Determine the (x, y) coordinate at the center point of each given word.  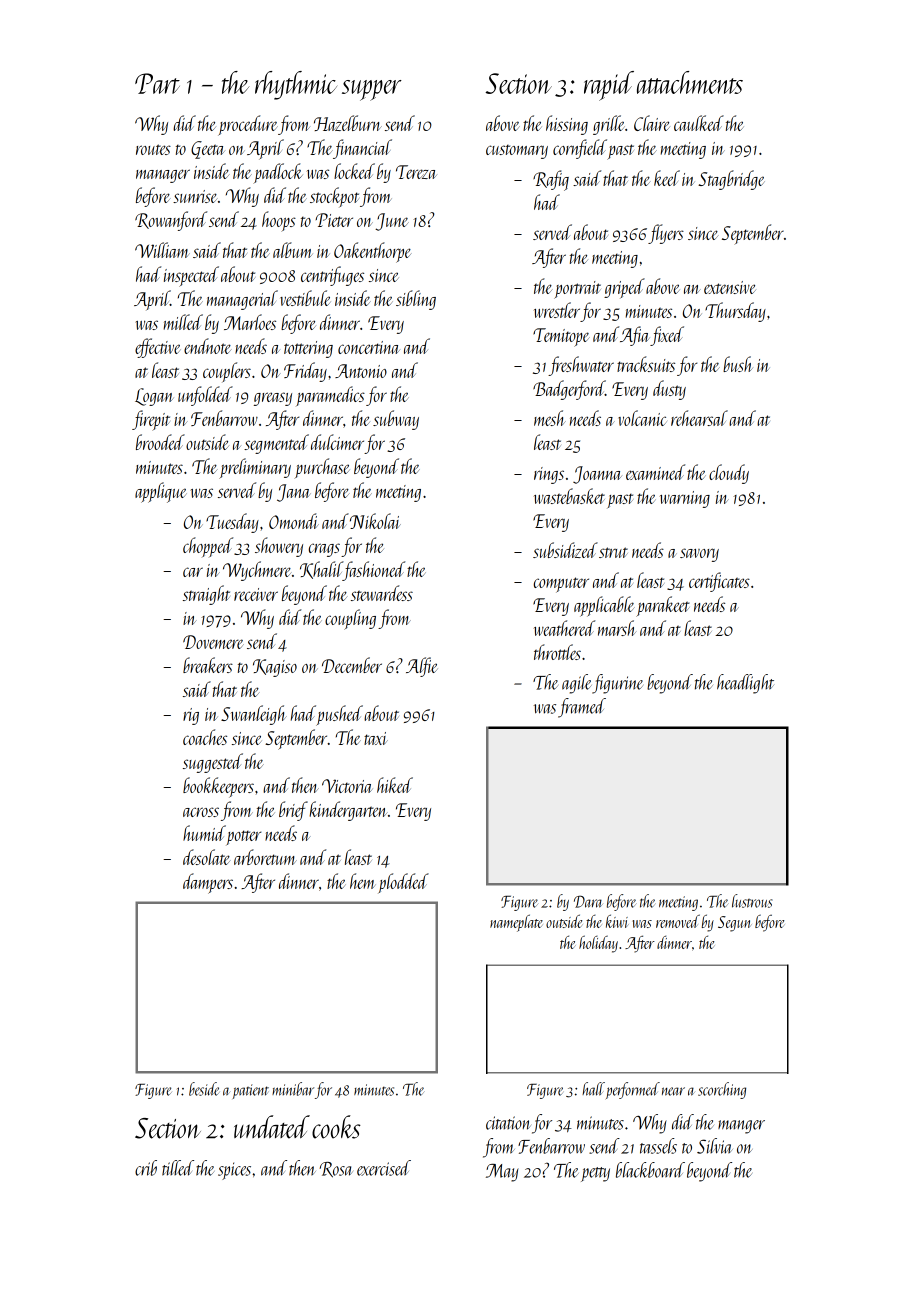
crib (146, 1168)
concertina (369, 347)
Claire (652, 123)
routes (153, 149)
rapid (609, 86)
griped (624, 288)
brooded (160, 442)
